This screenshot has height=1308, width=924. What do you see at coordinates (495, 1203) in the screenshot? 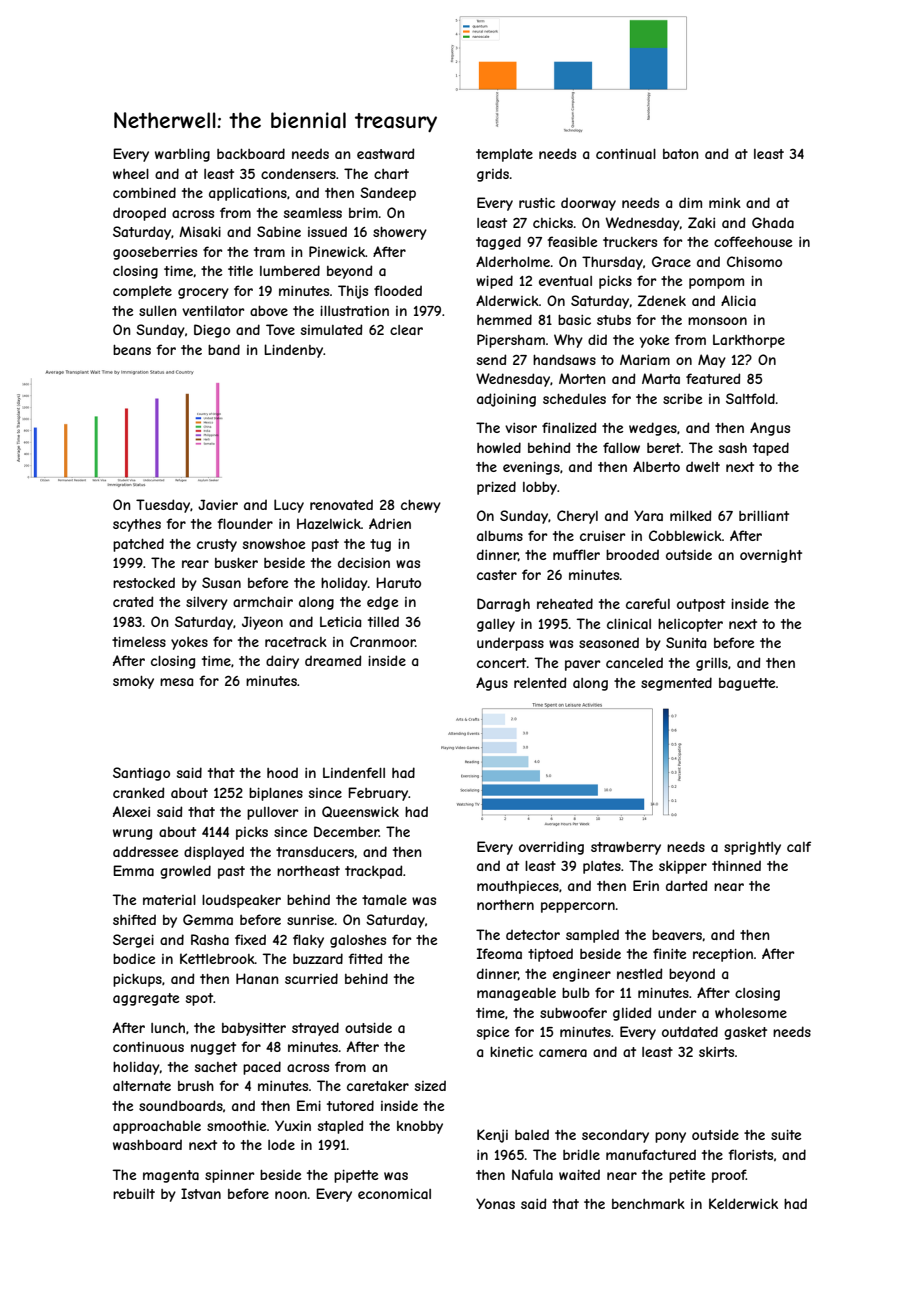
I see `Yonas` at bounding box center [495, 1203].
